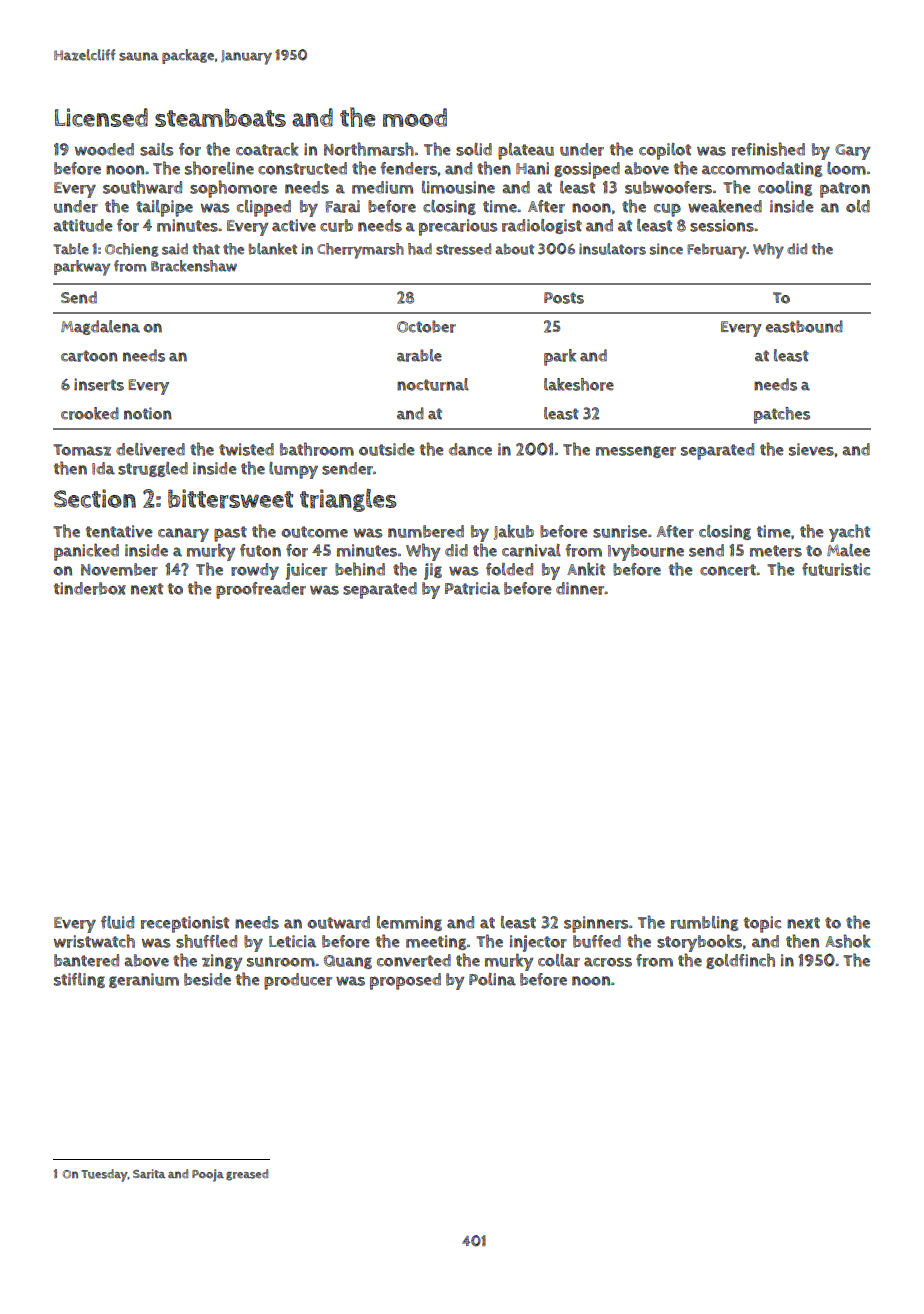  I want to click on proofreader, so click(261, 590).
